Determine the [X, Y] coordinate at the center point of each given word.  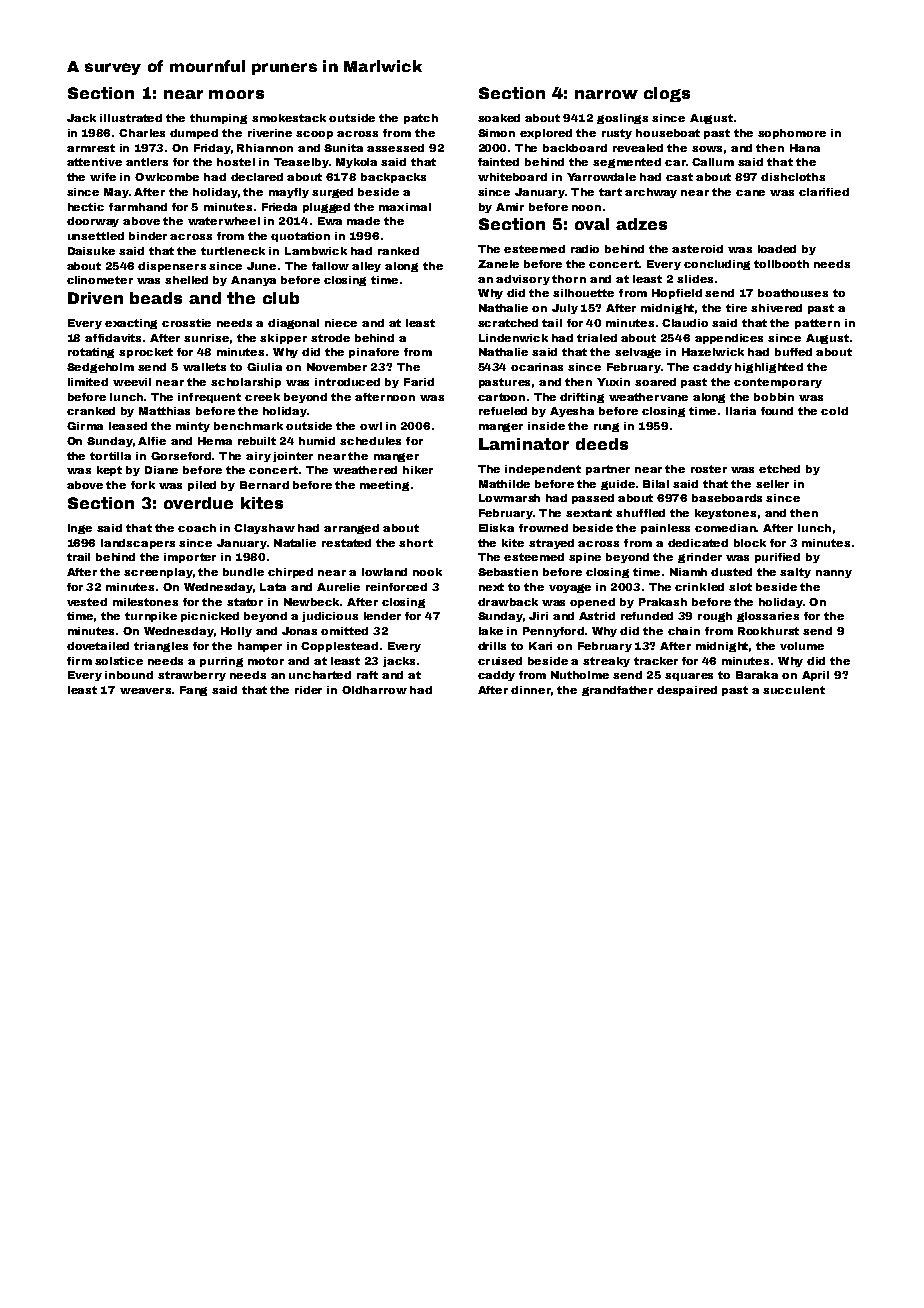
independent [543, 470]
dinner [531, 690]
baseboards [727, 498]
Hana [805, 148]
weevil [132, 382]
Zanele [498, 264]
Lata [273, 587]
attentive [94, 162]
